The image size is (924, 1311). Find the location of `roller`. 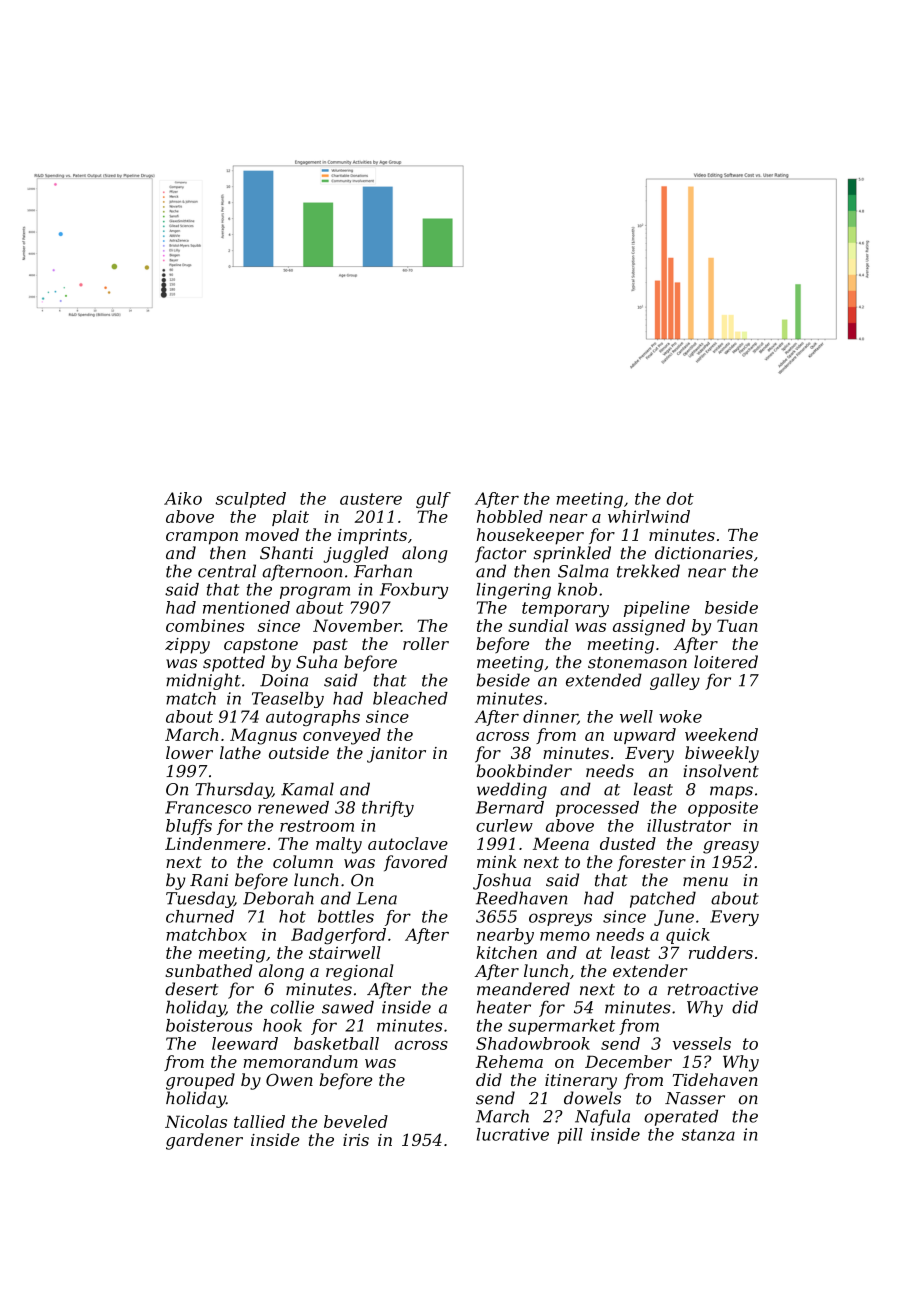

roller is located at coordinates (426, 643).
